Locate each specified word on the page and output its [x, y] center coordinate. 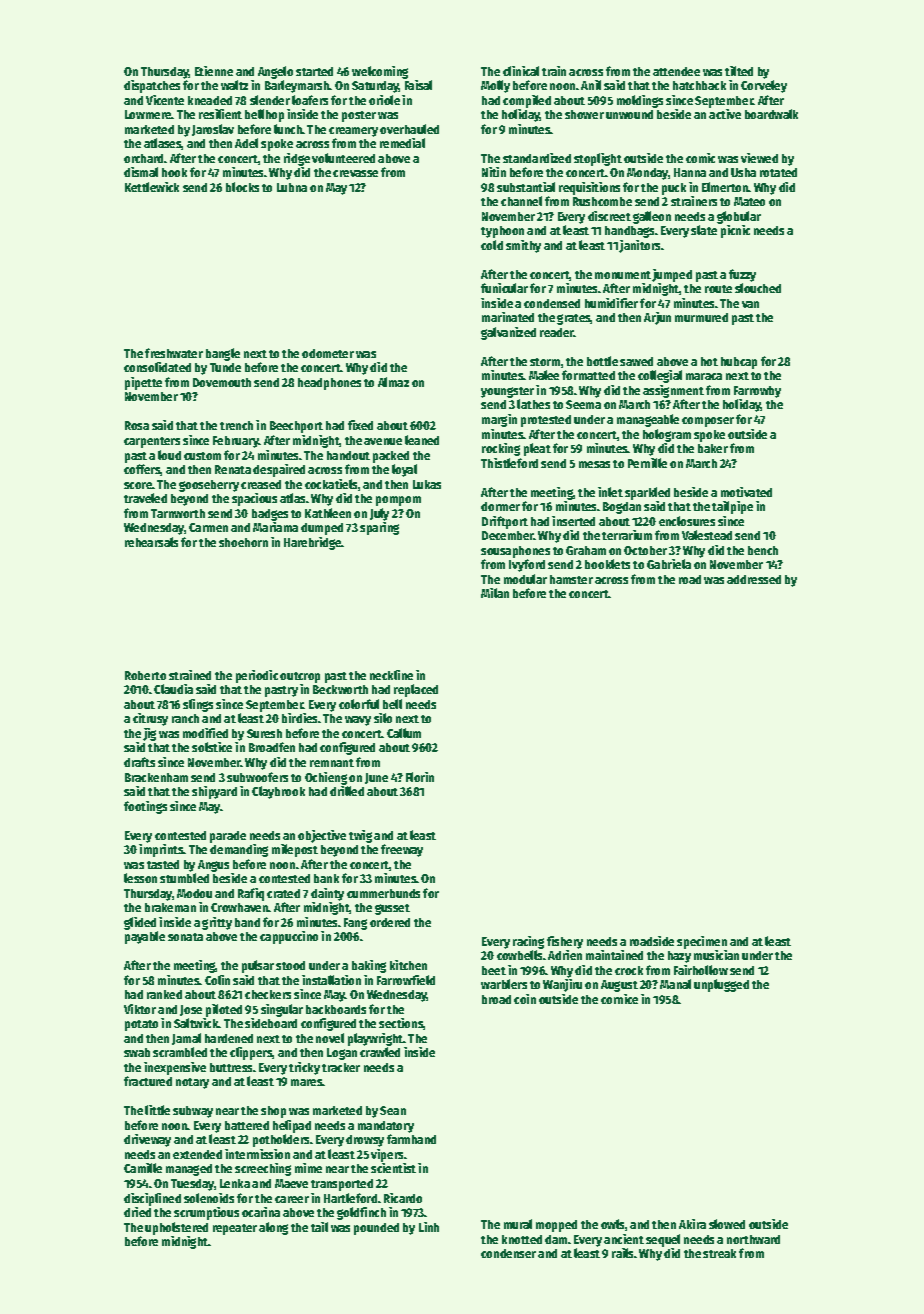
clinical [521, 71]
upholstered [176, 1228]
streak [719, 1253]
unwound [629, 114]
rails [623, 1253]
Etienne [214, 71]
